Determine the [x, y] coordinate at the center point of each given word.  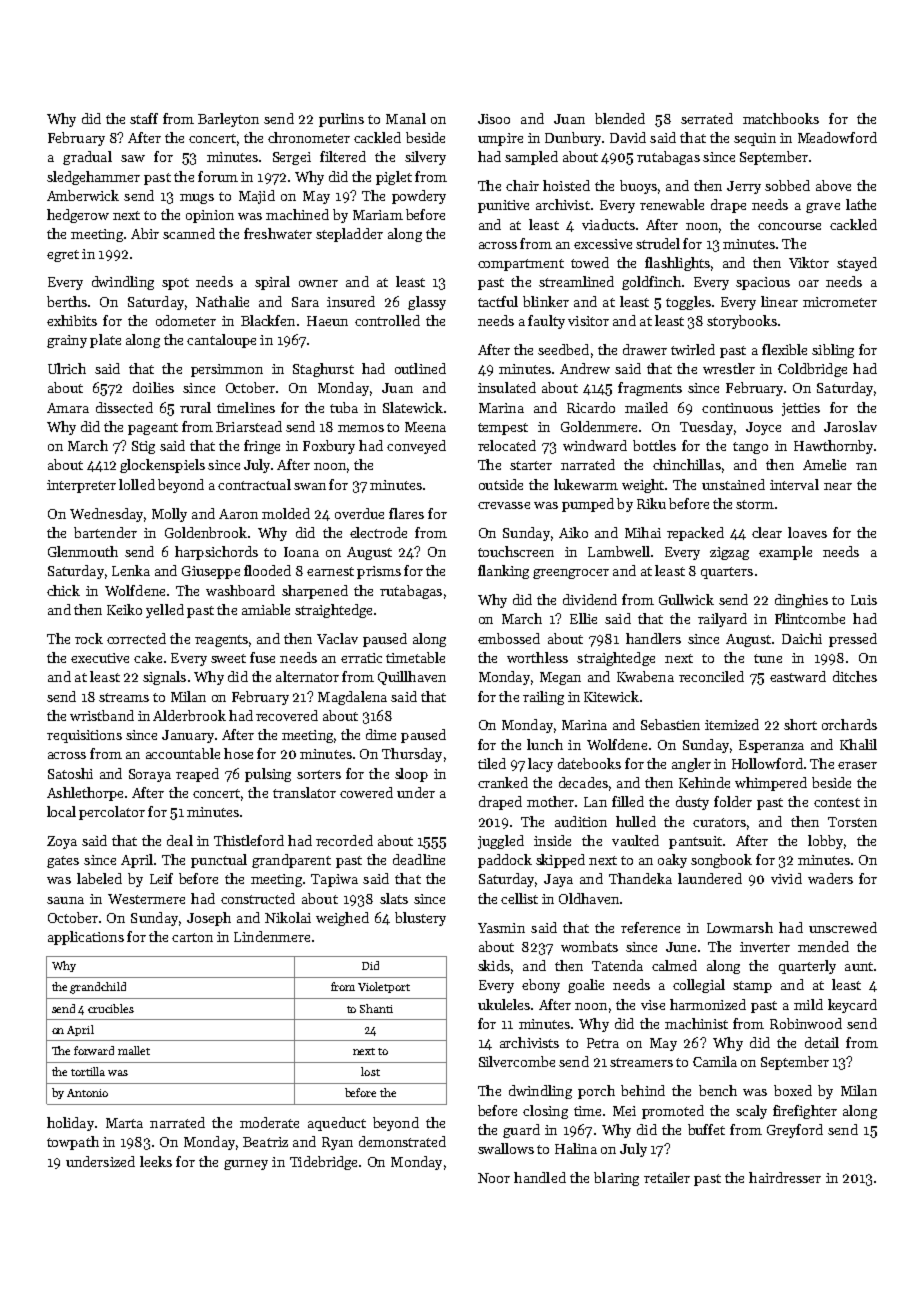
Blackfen [268, 320]
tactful [498, 301]
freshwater [278, 233]
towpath [73, 1143]
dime [381, 734]
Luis [864, 600]
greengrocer [571, 574]
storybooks [742, 322]
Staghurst [323, 370]
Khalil [858, 744]
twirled [693, 349]
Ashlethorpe [85, 794]
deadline [419, 859]
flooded [267, 570]
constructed [258, 898]
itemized [732, 724]
